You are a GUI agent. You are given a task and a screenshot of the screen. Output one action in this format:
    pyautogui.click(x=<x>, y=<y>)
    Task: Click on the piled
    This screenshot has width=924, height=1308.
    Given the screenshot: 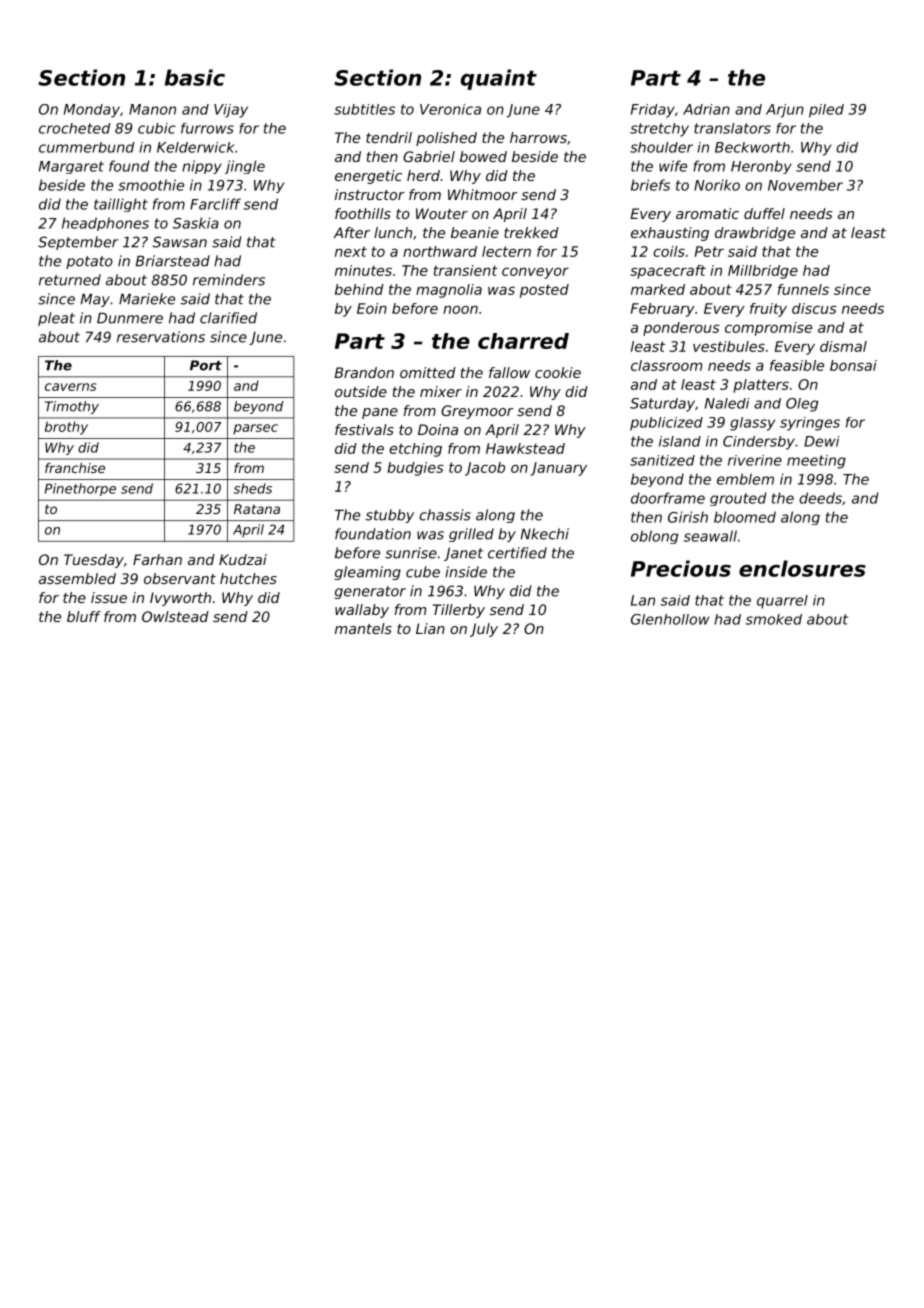 What is the action you would take?
    pyautogui.click(x=826, y=111)
